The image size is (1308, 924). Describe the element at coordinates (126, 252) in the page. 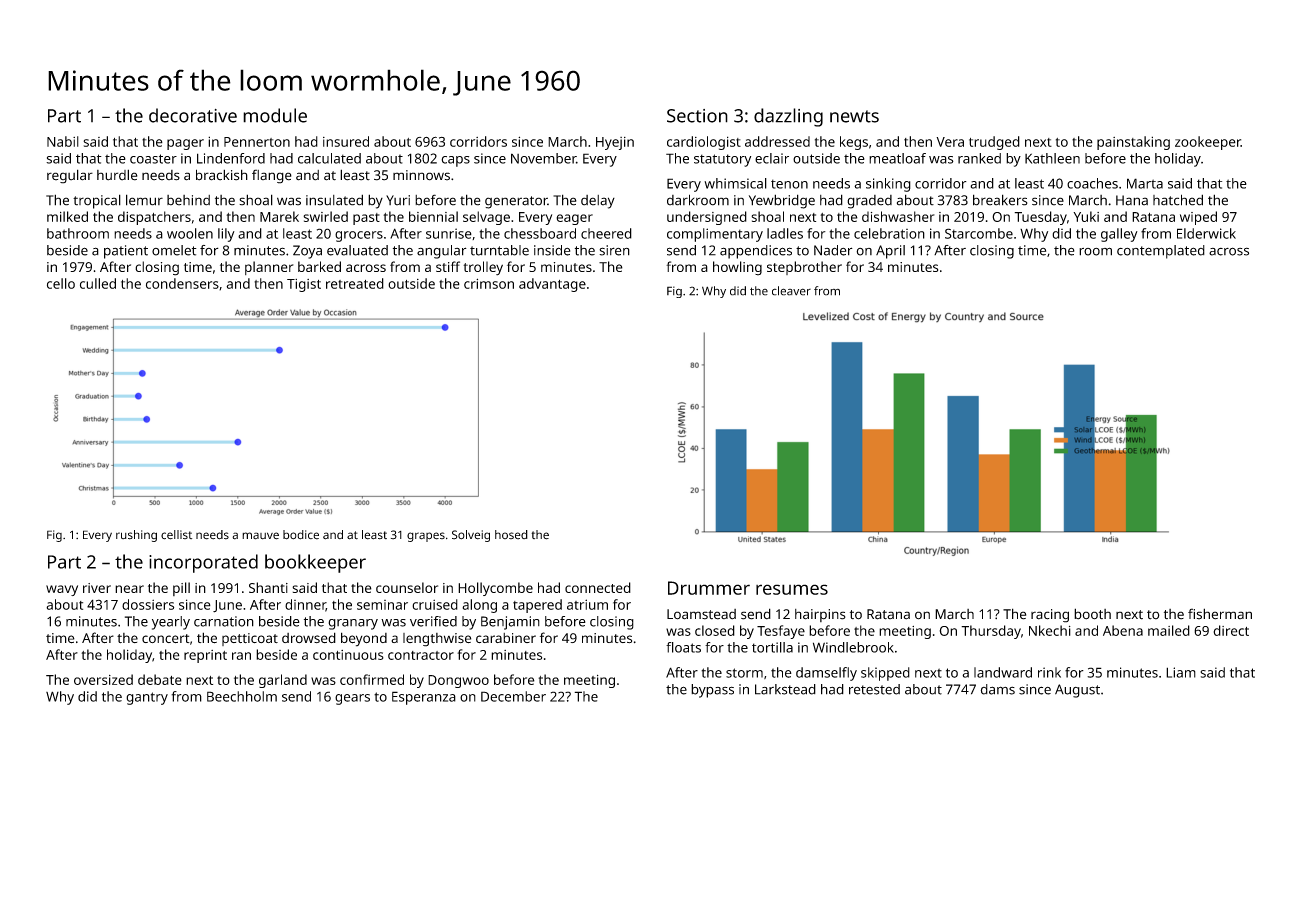

I see `patient` at that location.
